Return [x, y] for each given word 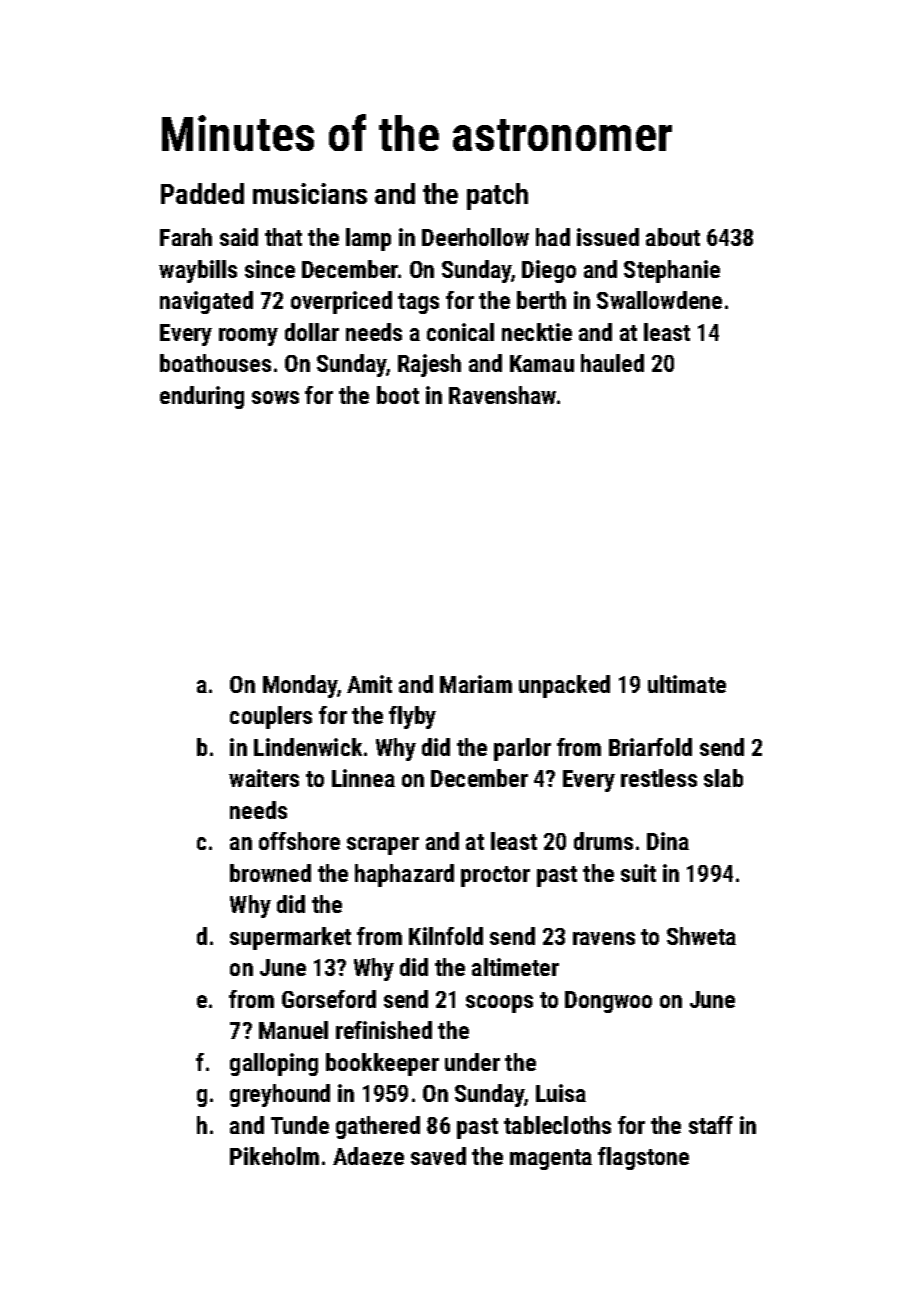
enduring [202, 397]
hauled [612, 363]
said [239, 237]
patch [497, 196]
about [673, 237]
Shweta [701, 936]
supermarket [290, 938]
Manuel [293, 1030]
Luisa [561, 1093]
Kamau [542, 363]
